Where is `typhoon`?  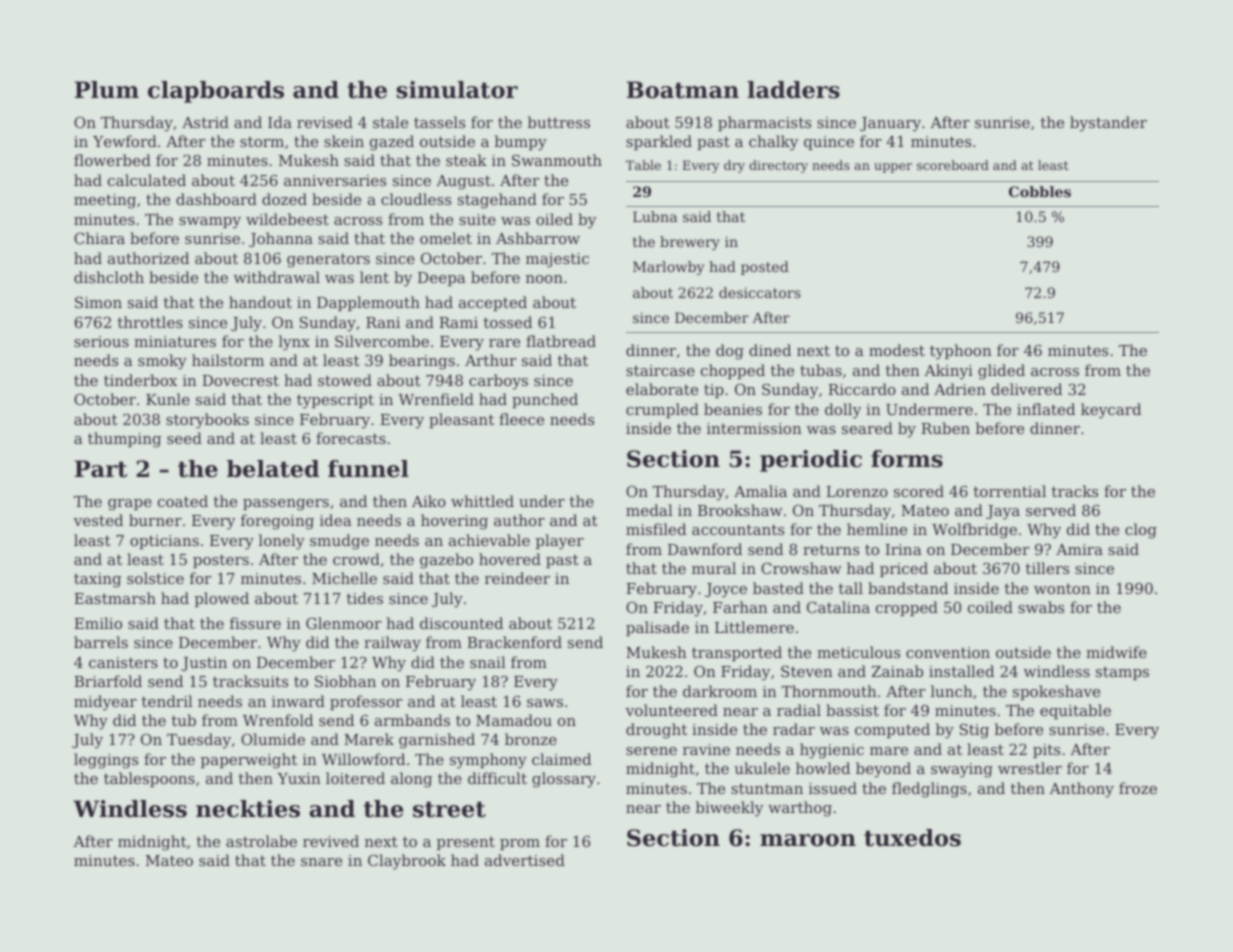
typhoon is located at coordinates (961, 352).
